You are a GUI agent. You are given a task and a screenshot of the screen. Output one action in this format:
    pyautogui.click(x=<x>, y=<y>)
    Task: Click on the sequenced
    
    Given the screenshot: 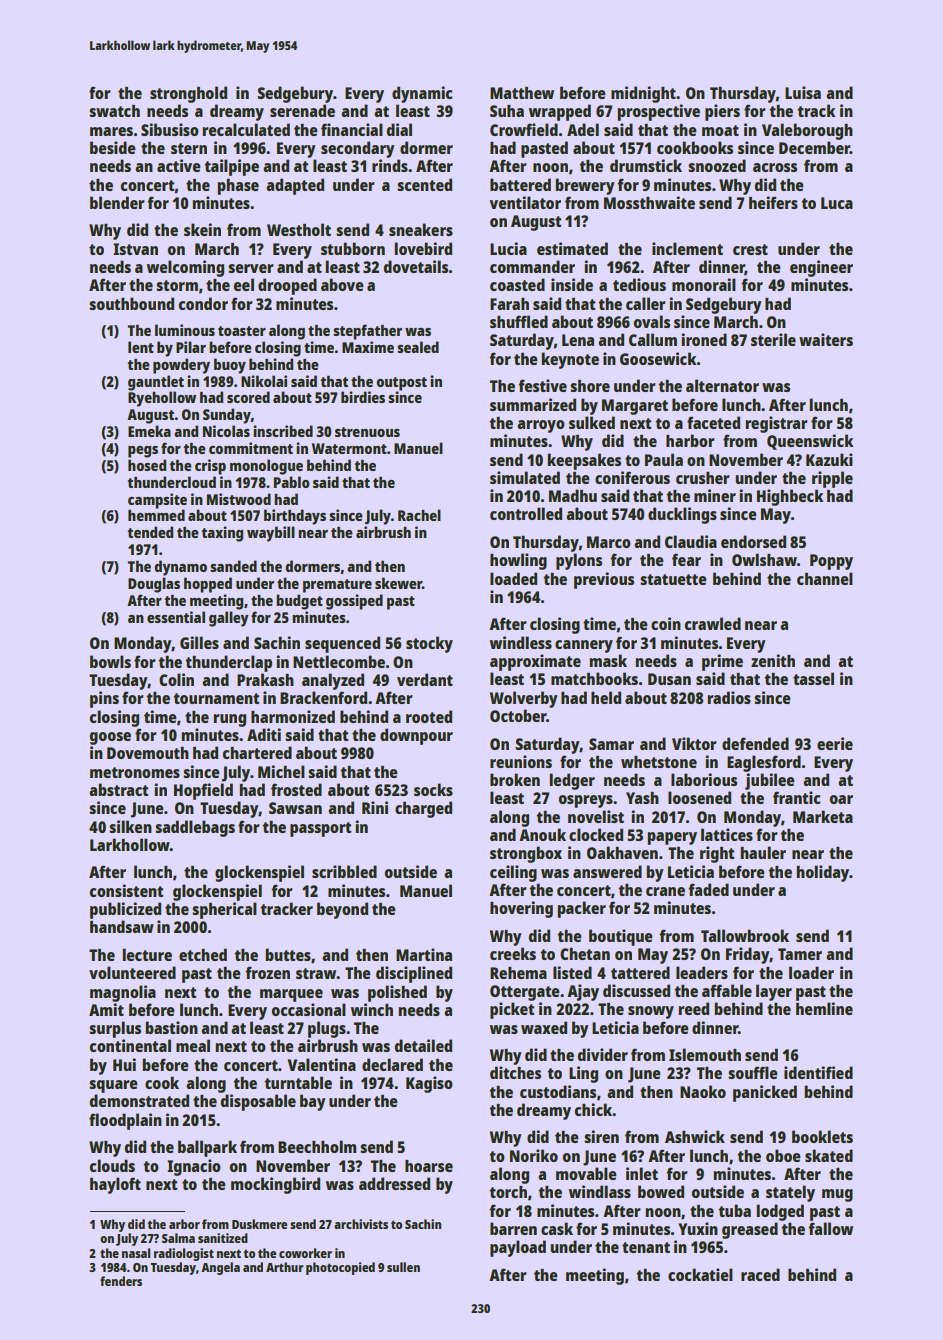 What is the action you would take?
    pyautogui.click(x=342, y=644)
